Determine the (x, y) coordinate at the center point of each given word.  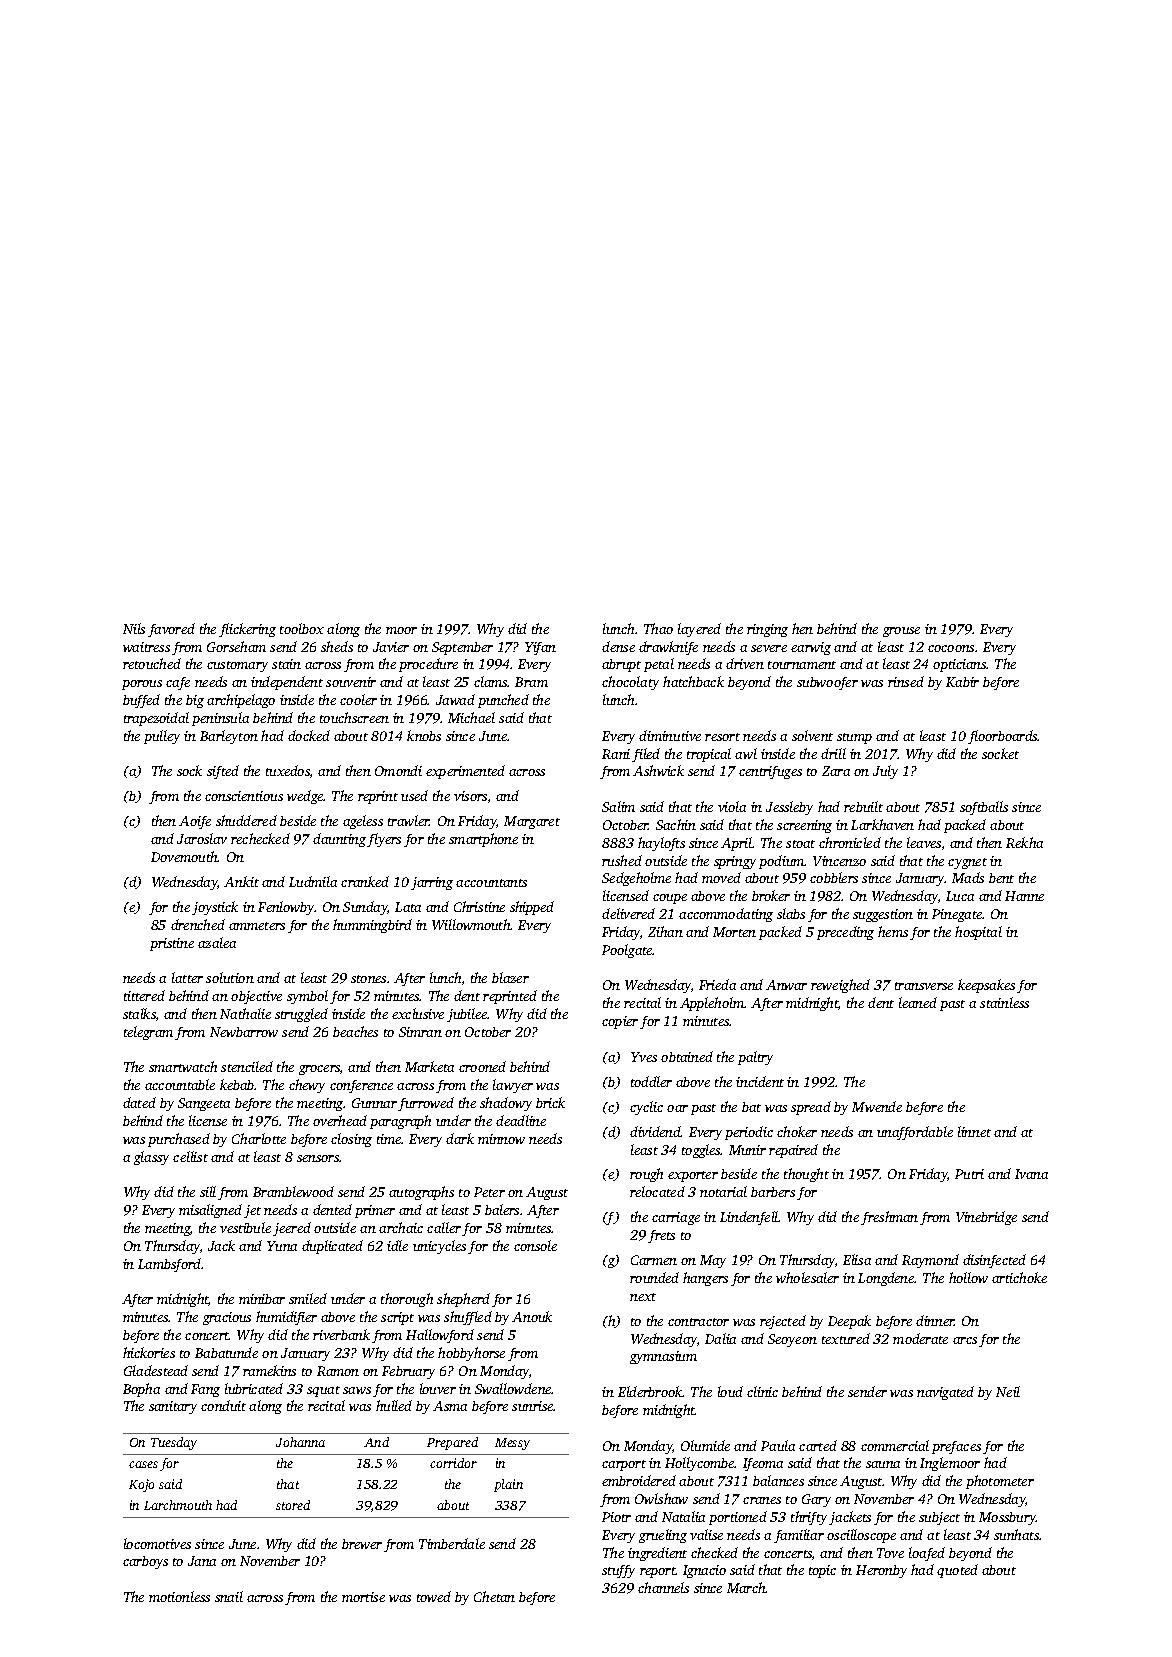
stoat (800, 844)
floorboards (1003, 737)
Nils (134, 628)
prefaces (956, 1447)
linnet (974, 1131)
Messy (512, 1444)
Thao (658, 628)
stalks (139, 1013)
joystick (215, 908)
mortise (363, 1597)
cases (143, 1464)
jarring (432, 883)
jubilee (467, 1015)
